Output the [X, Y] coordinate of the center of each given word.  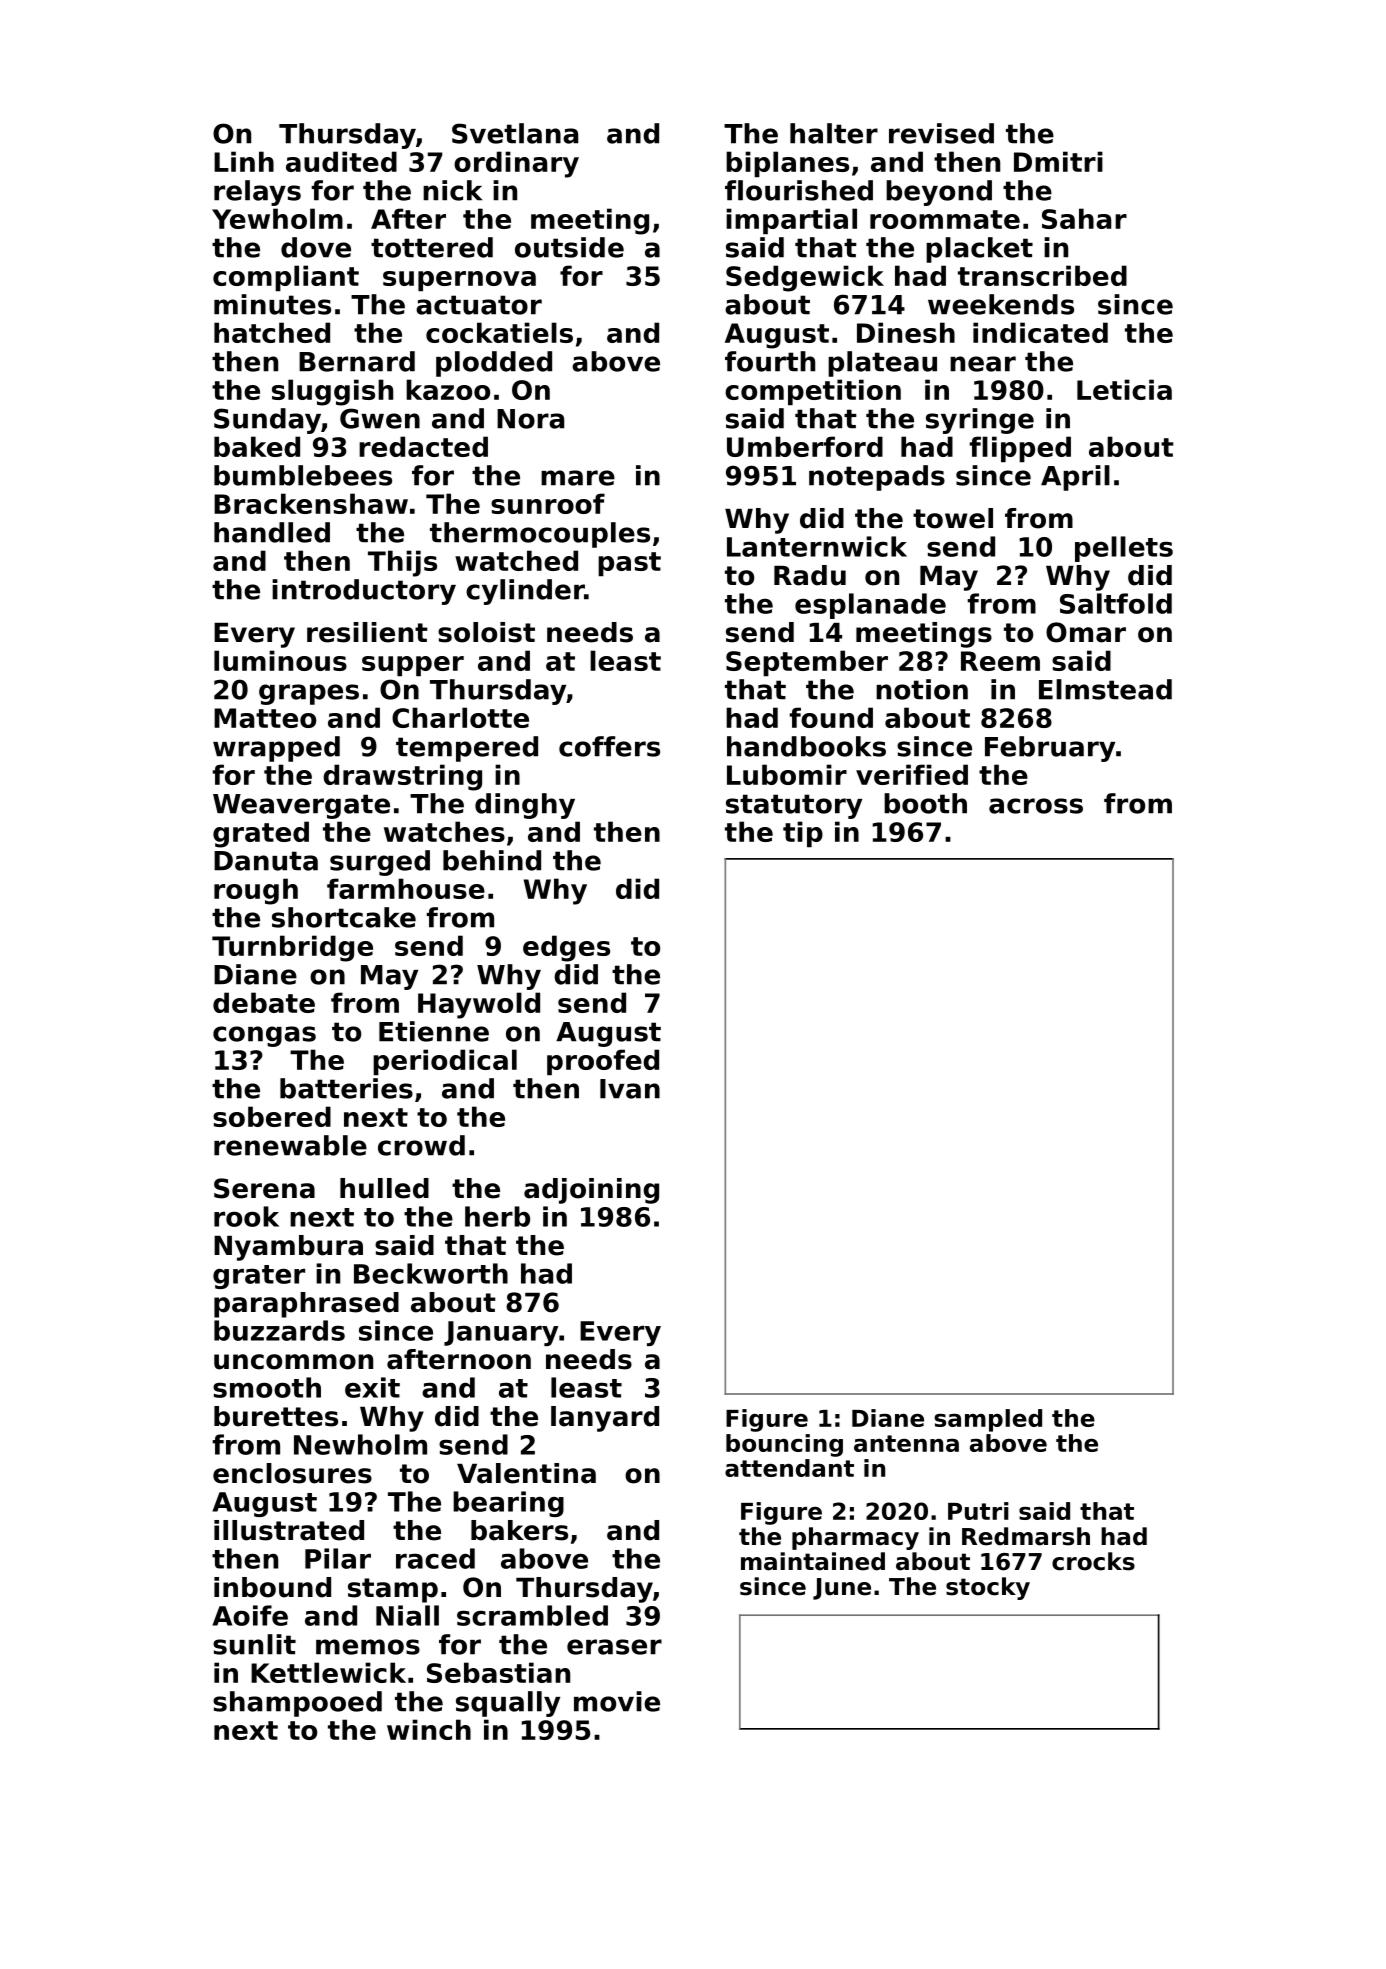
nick [452, 190]
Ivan [630, 1089]
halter [834, 133]
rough [256, 891]
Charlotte [460, 717]
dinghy [525, 806]
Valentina [526, 1473]
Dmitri [1058, 161]
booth [925, 803]
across [1036, 806]
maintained [813, 1561]
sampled [988, 1420]
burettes [276, 1416]
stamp [393, 1590]
